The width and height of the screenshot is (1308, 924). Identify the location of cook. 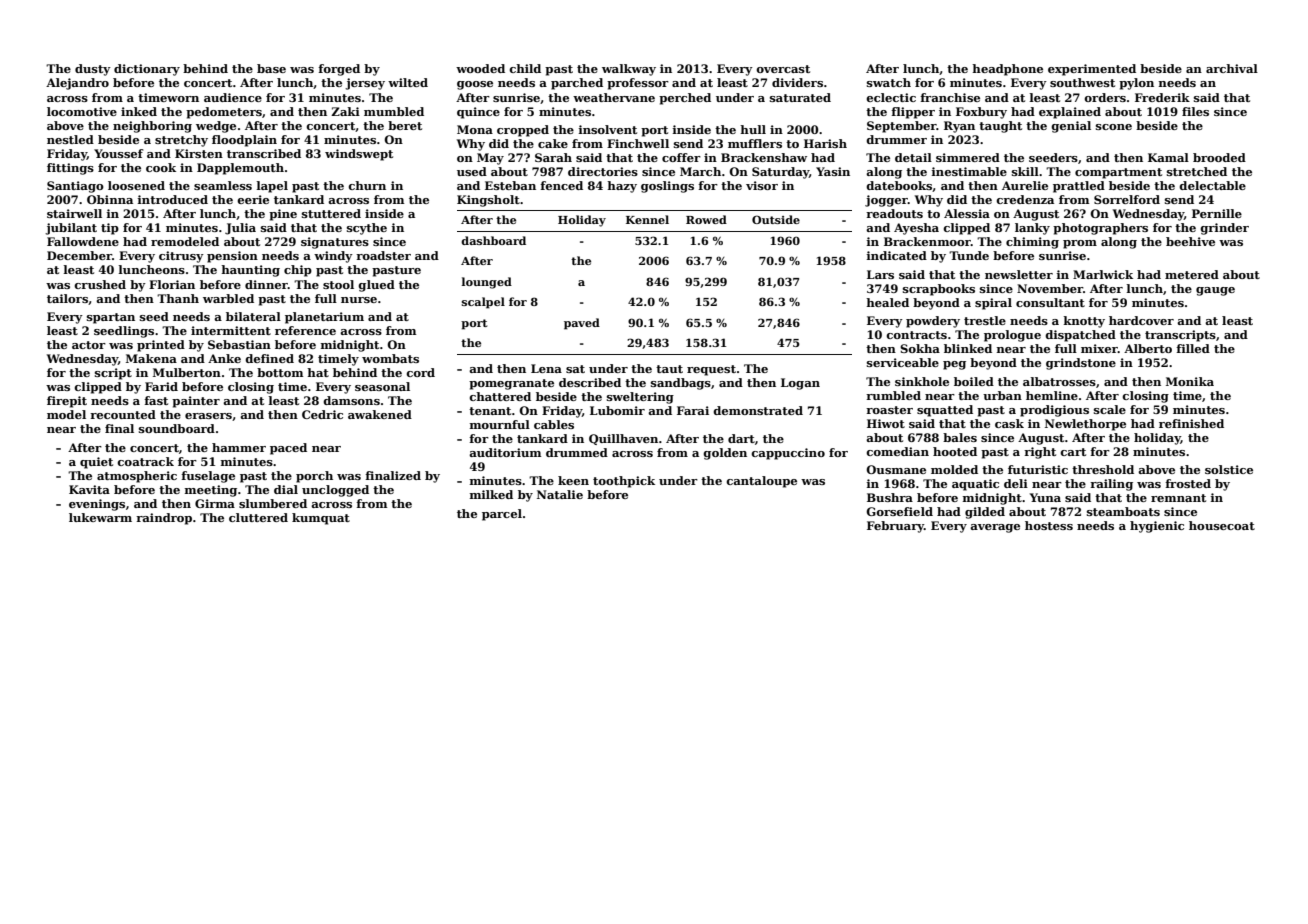
(161, 167).
